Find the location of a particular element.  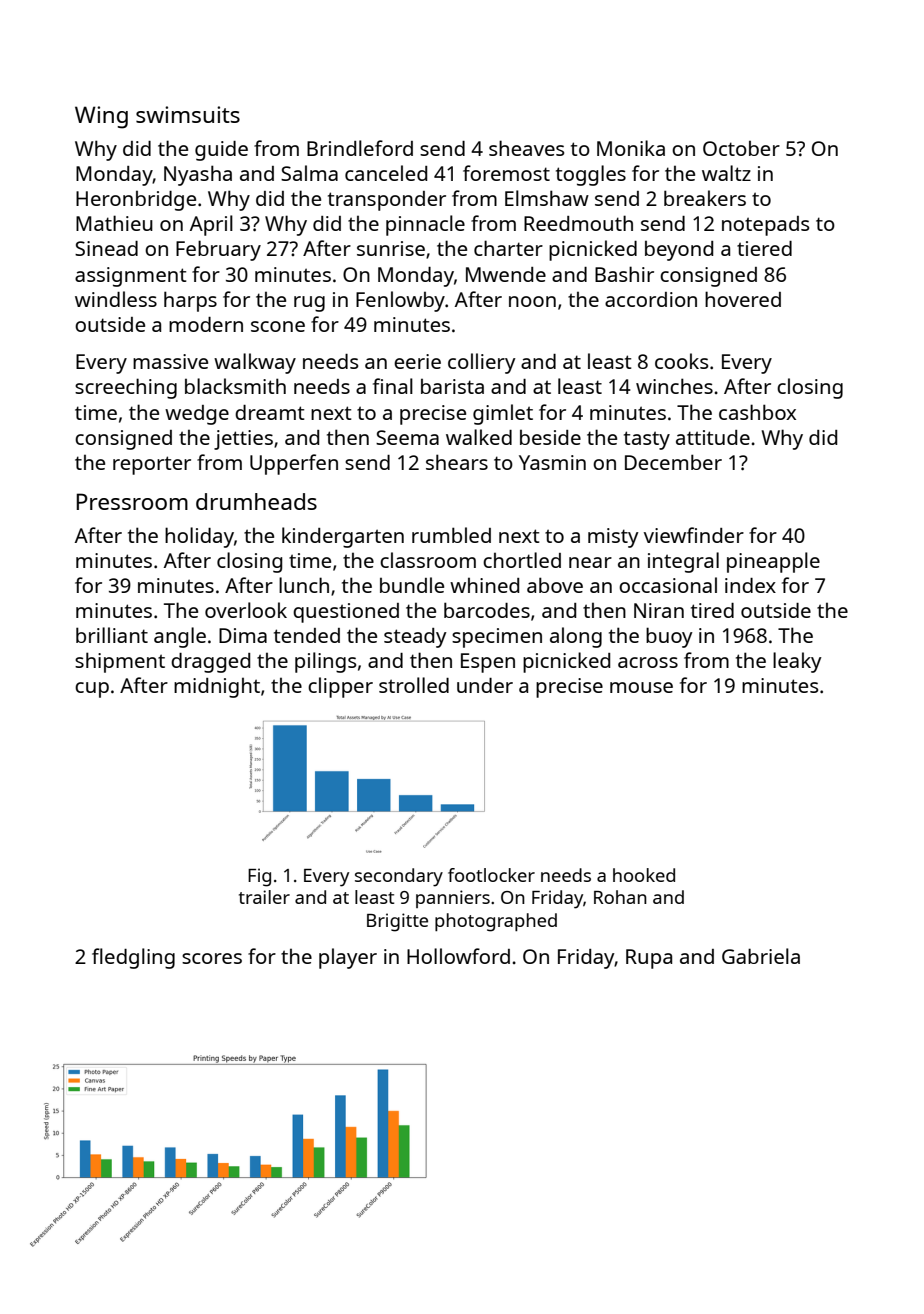

waltz is located at coordinates (726, 173).
